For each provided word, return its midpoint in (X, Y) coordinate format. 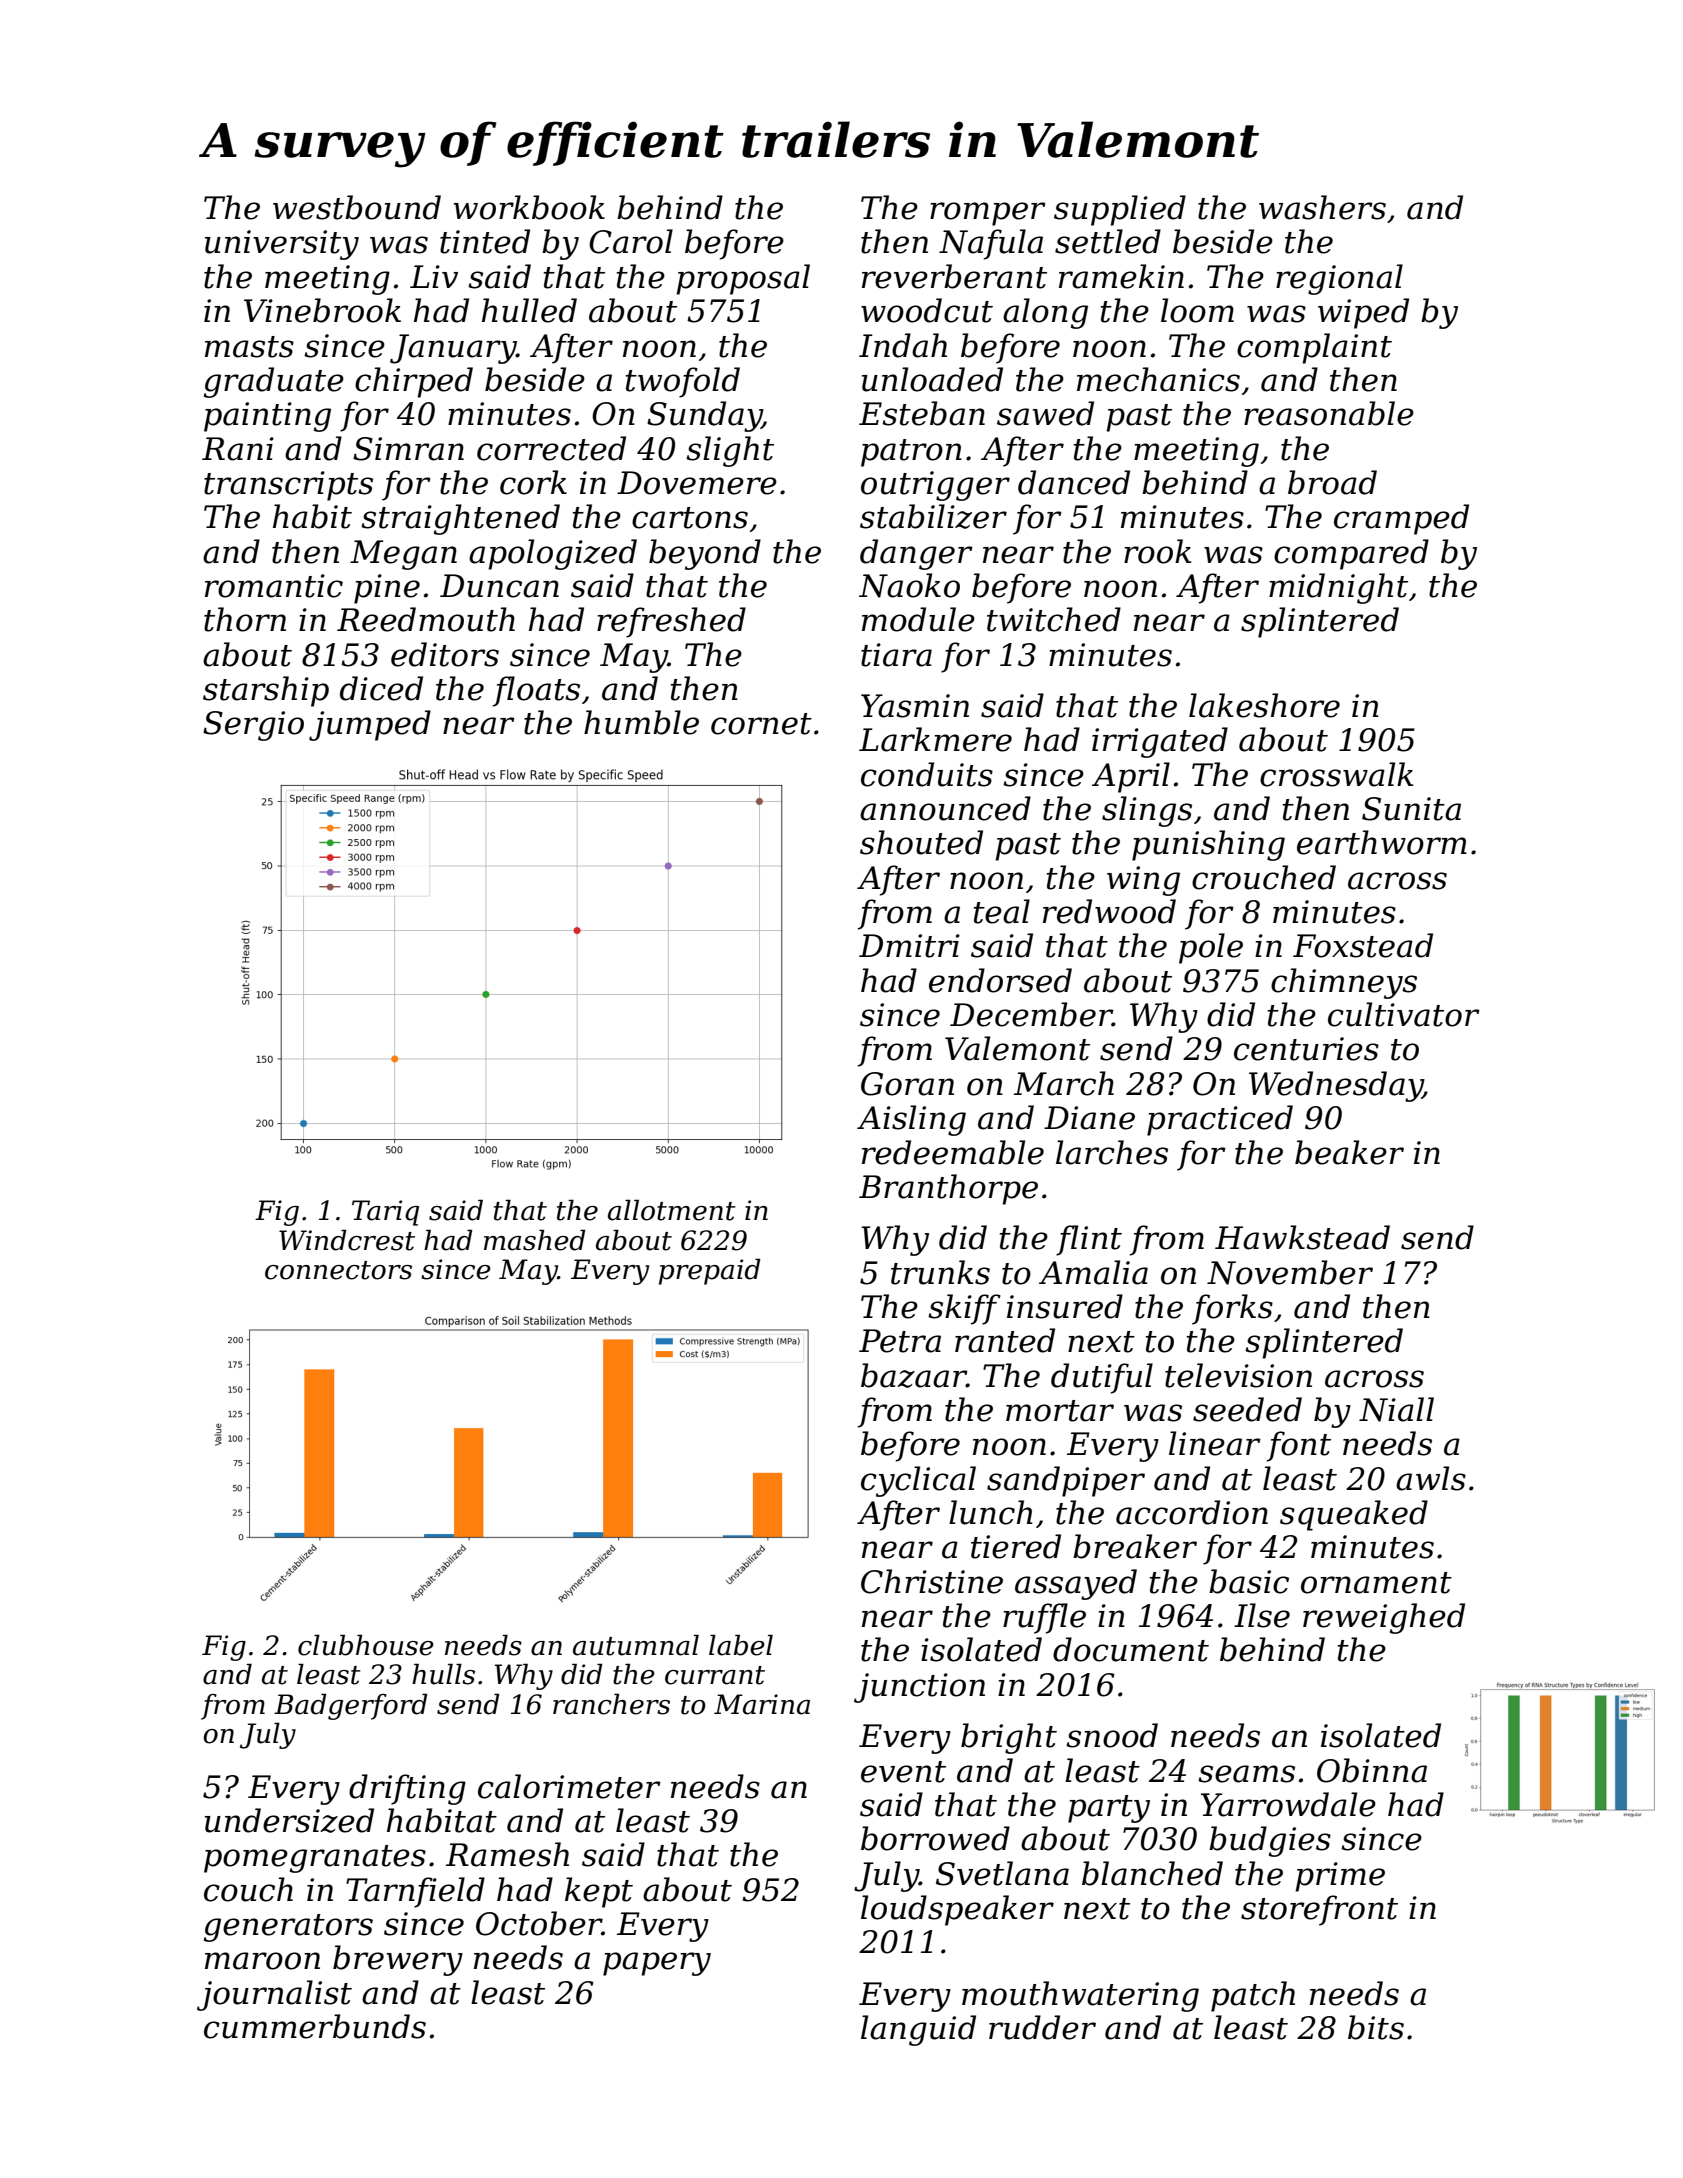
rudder (1042, 2027)
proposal (743, 279)
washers (1322, 207)
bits (1376, 2027)
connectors (338, 1270)
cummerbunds (315, 2026)
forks (1232, 1309)
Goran (907, 1084)
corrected (551, 448)
